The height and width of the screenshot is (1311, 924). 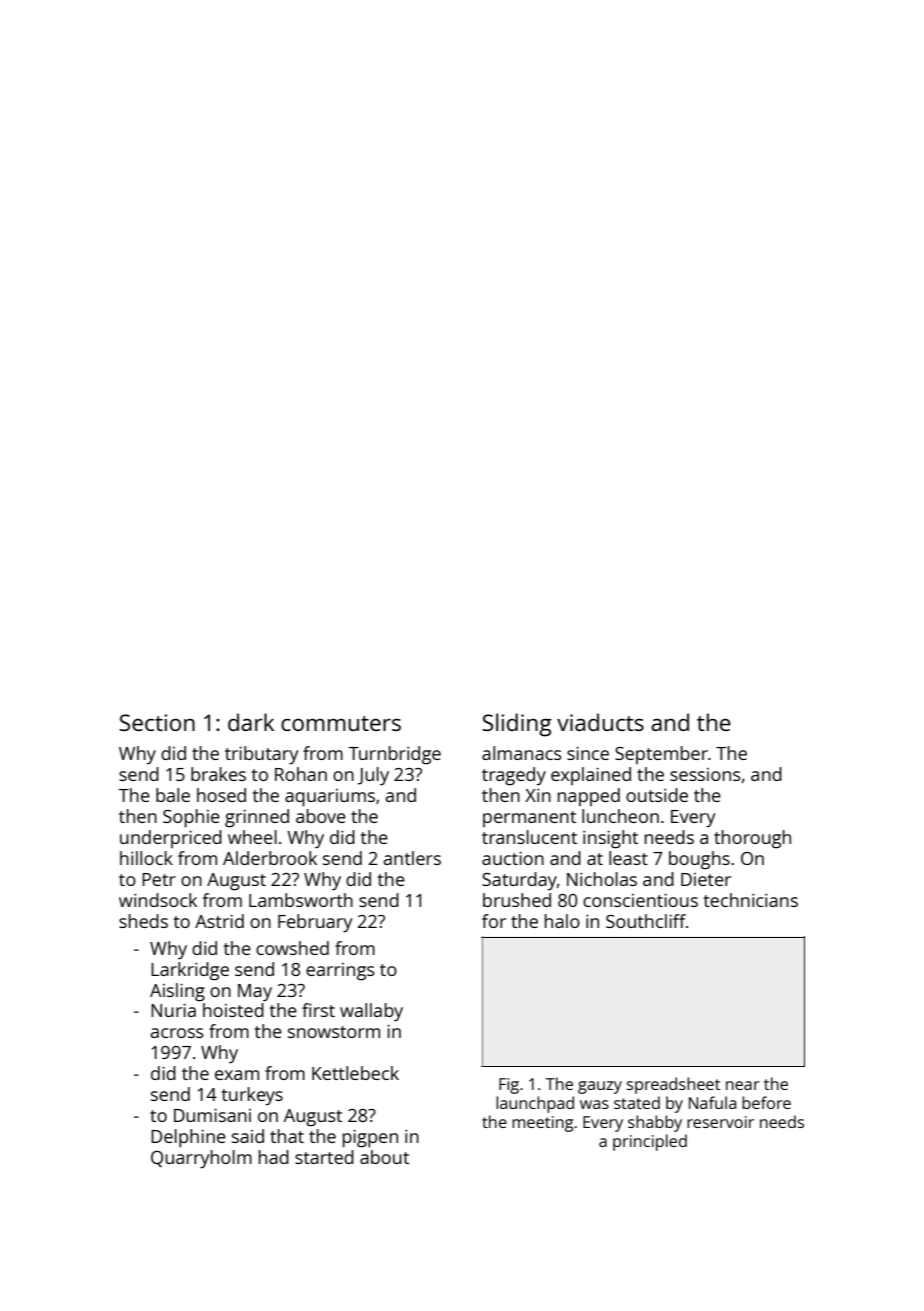 What do you see at coordinates (212, 1115) in the screenshot?
I see `Dumisani` at bounding box center [212, 1115].
